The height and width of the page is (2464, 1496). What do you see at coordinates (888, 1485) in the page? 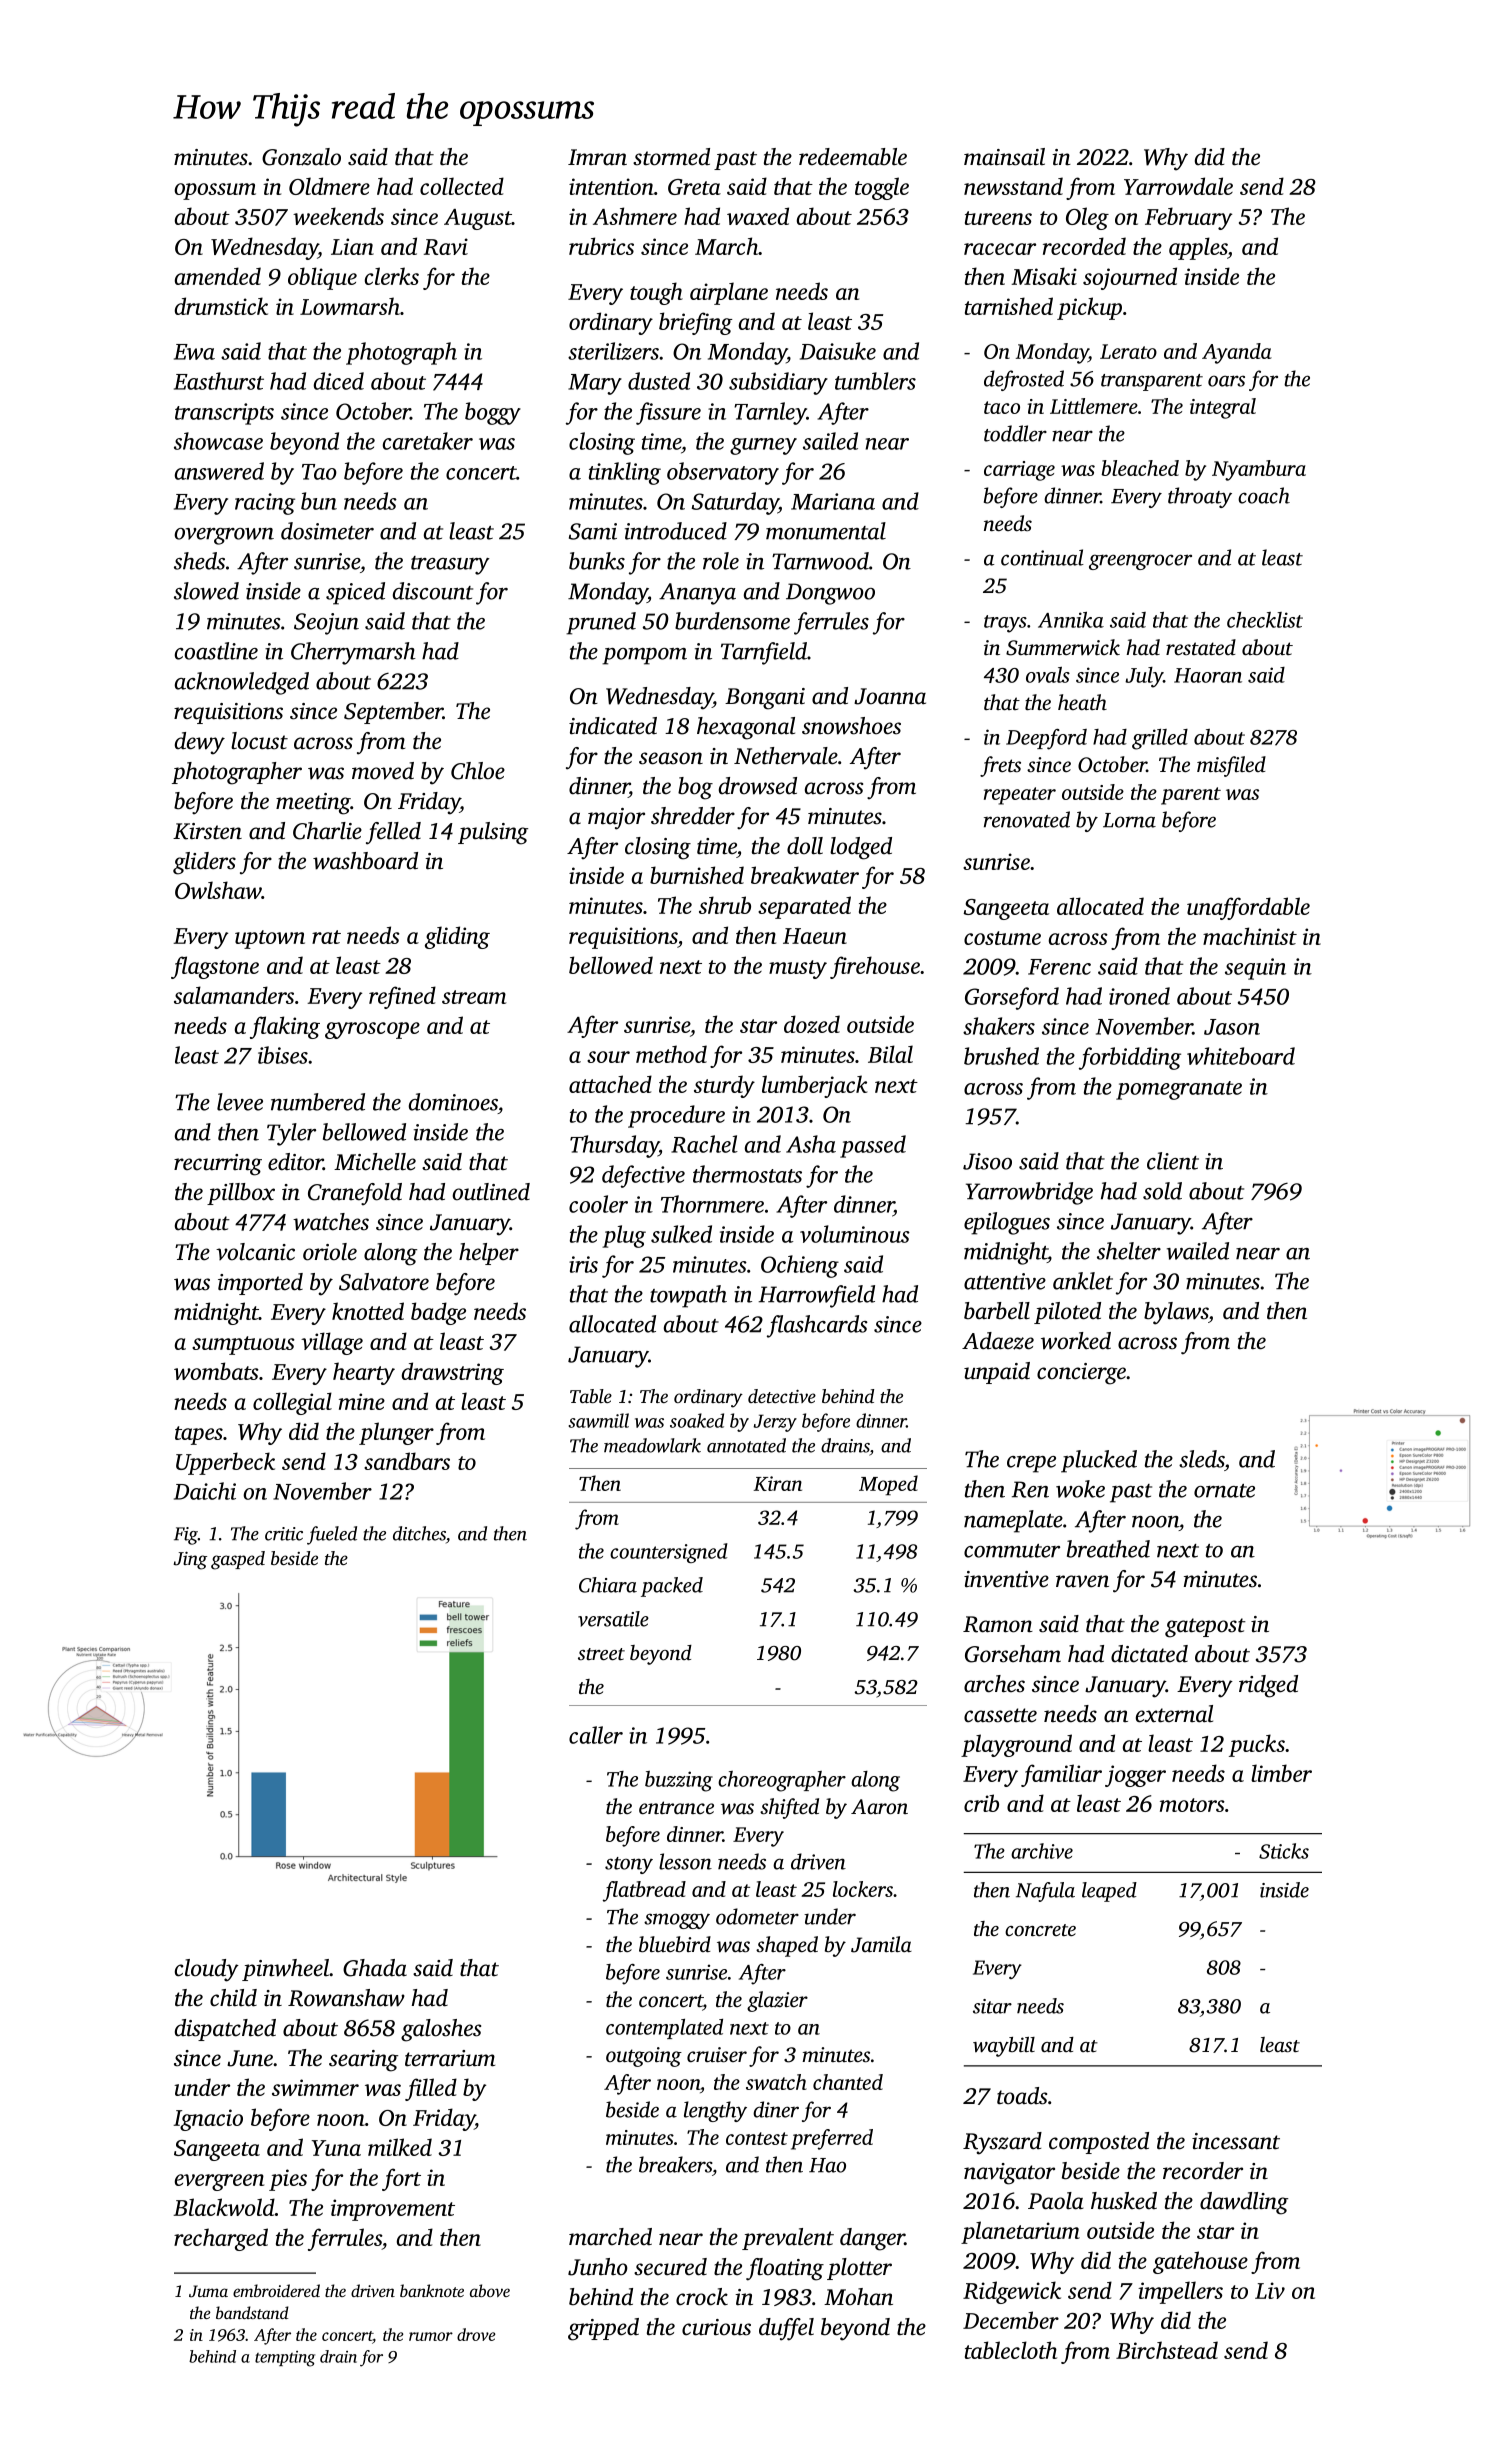
I see `Moped` at bounding box center [888, 1485].
